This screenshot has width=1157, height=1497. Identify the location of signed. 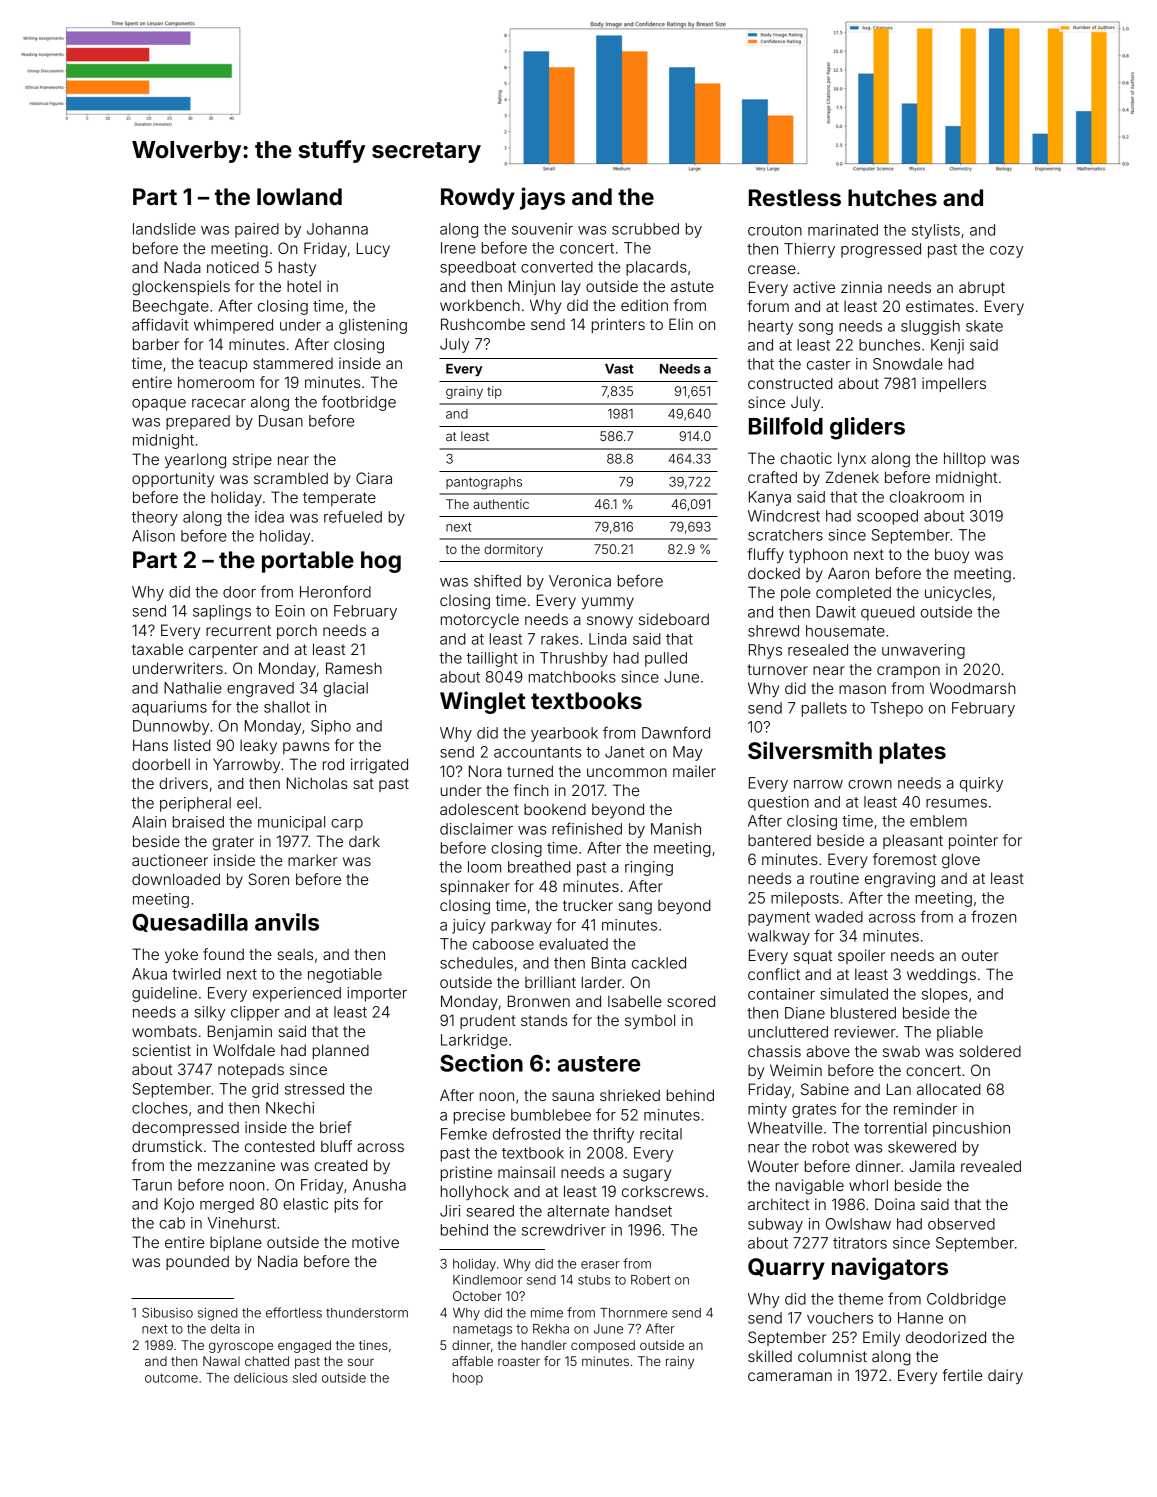
(217, 1314).
